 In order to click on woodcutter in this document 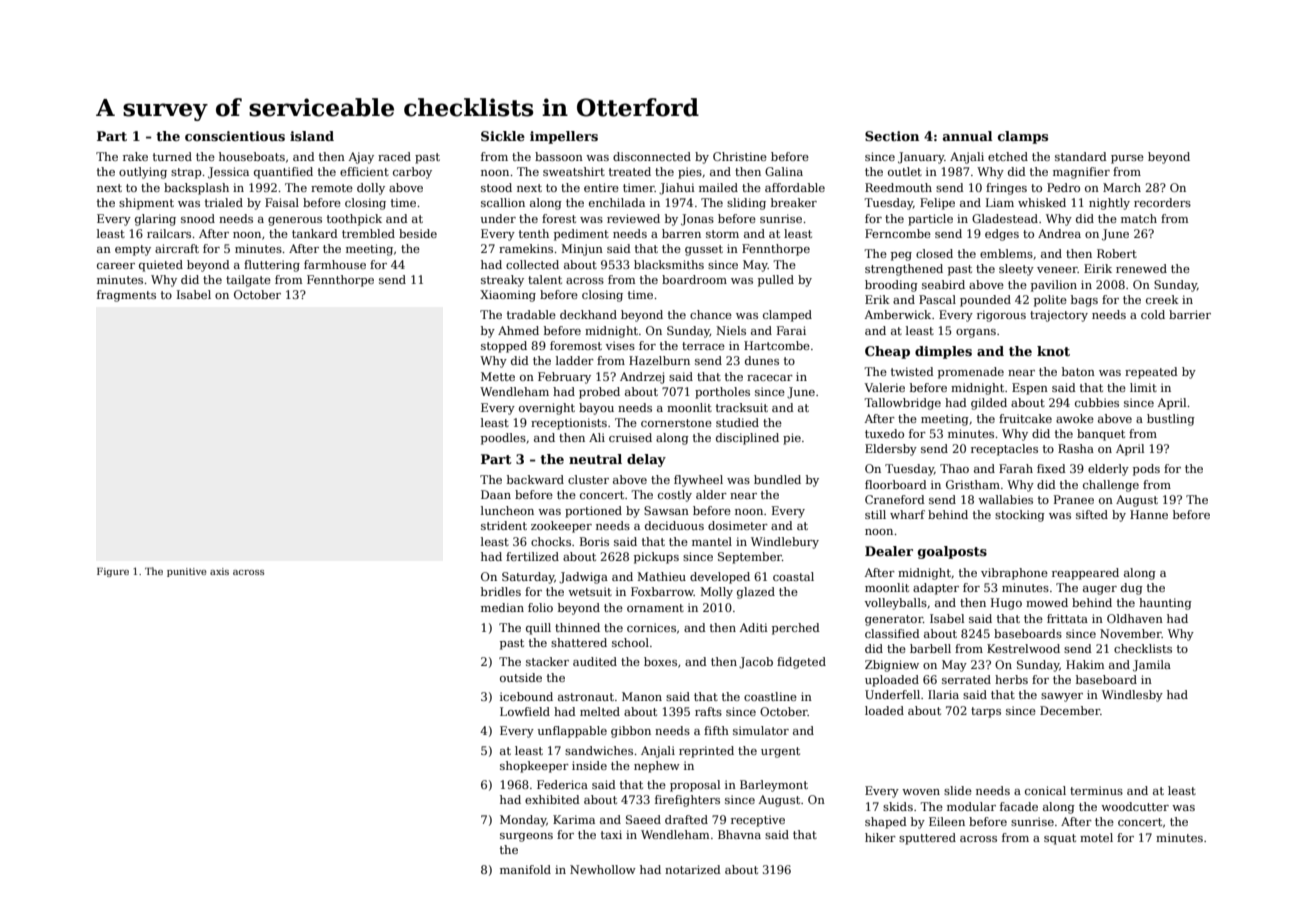, I will do `click(1135, 806)`.
